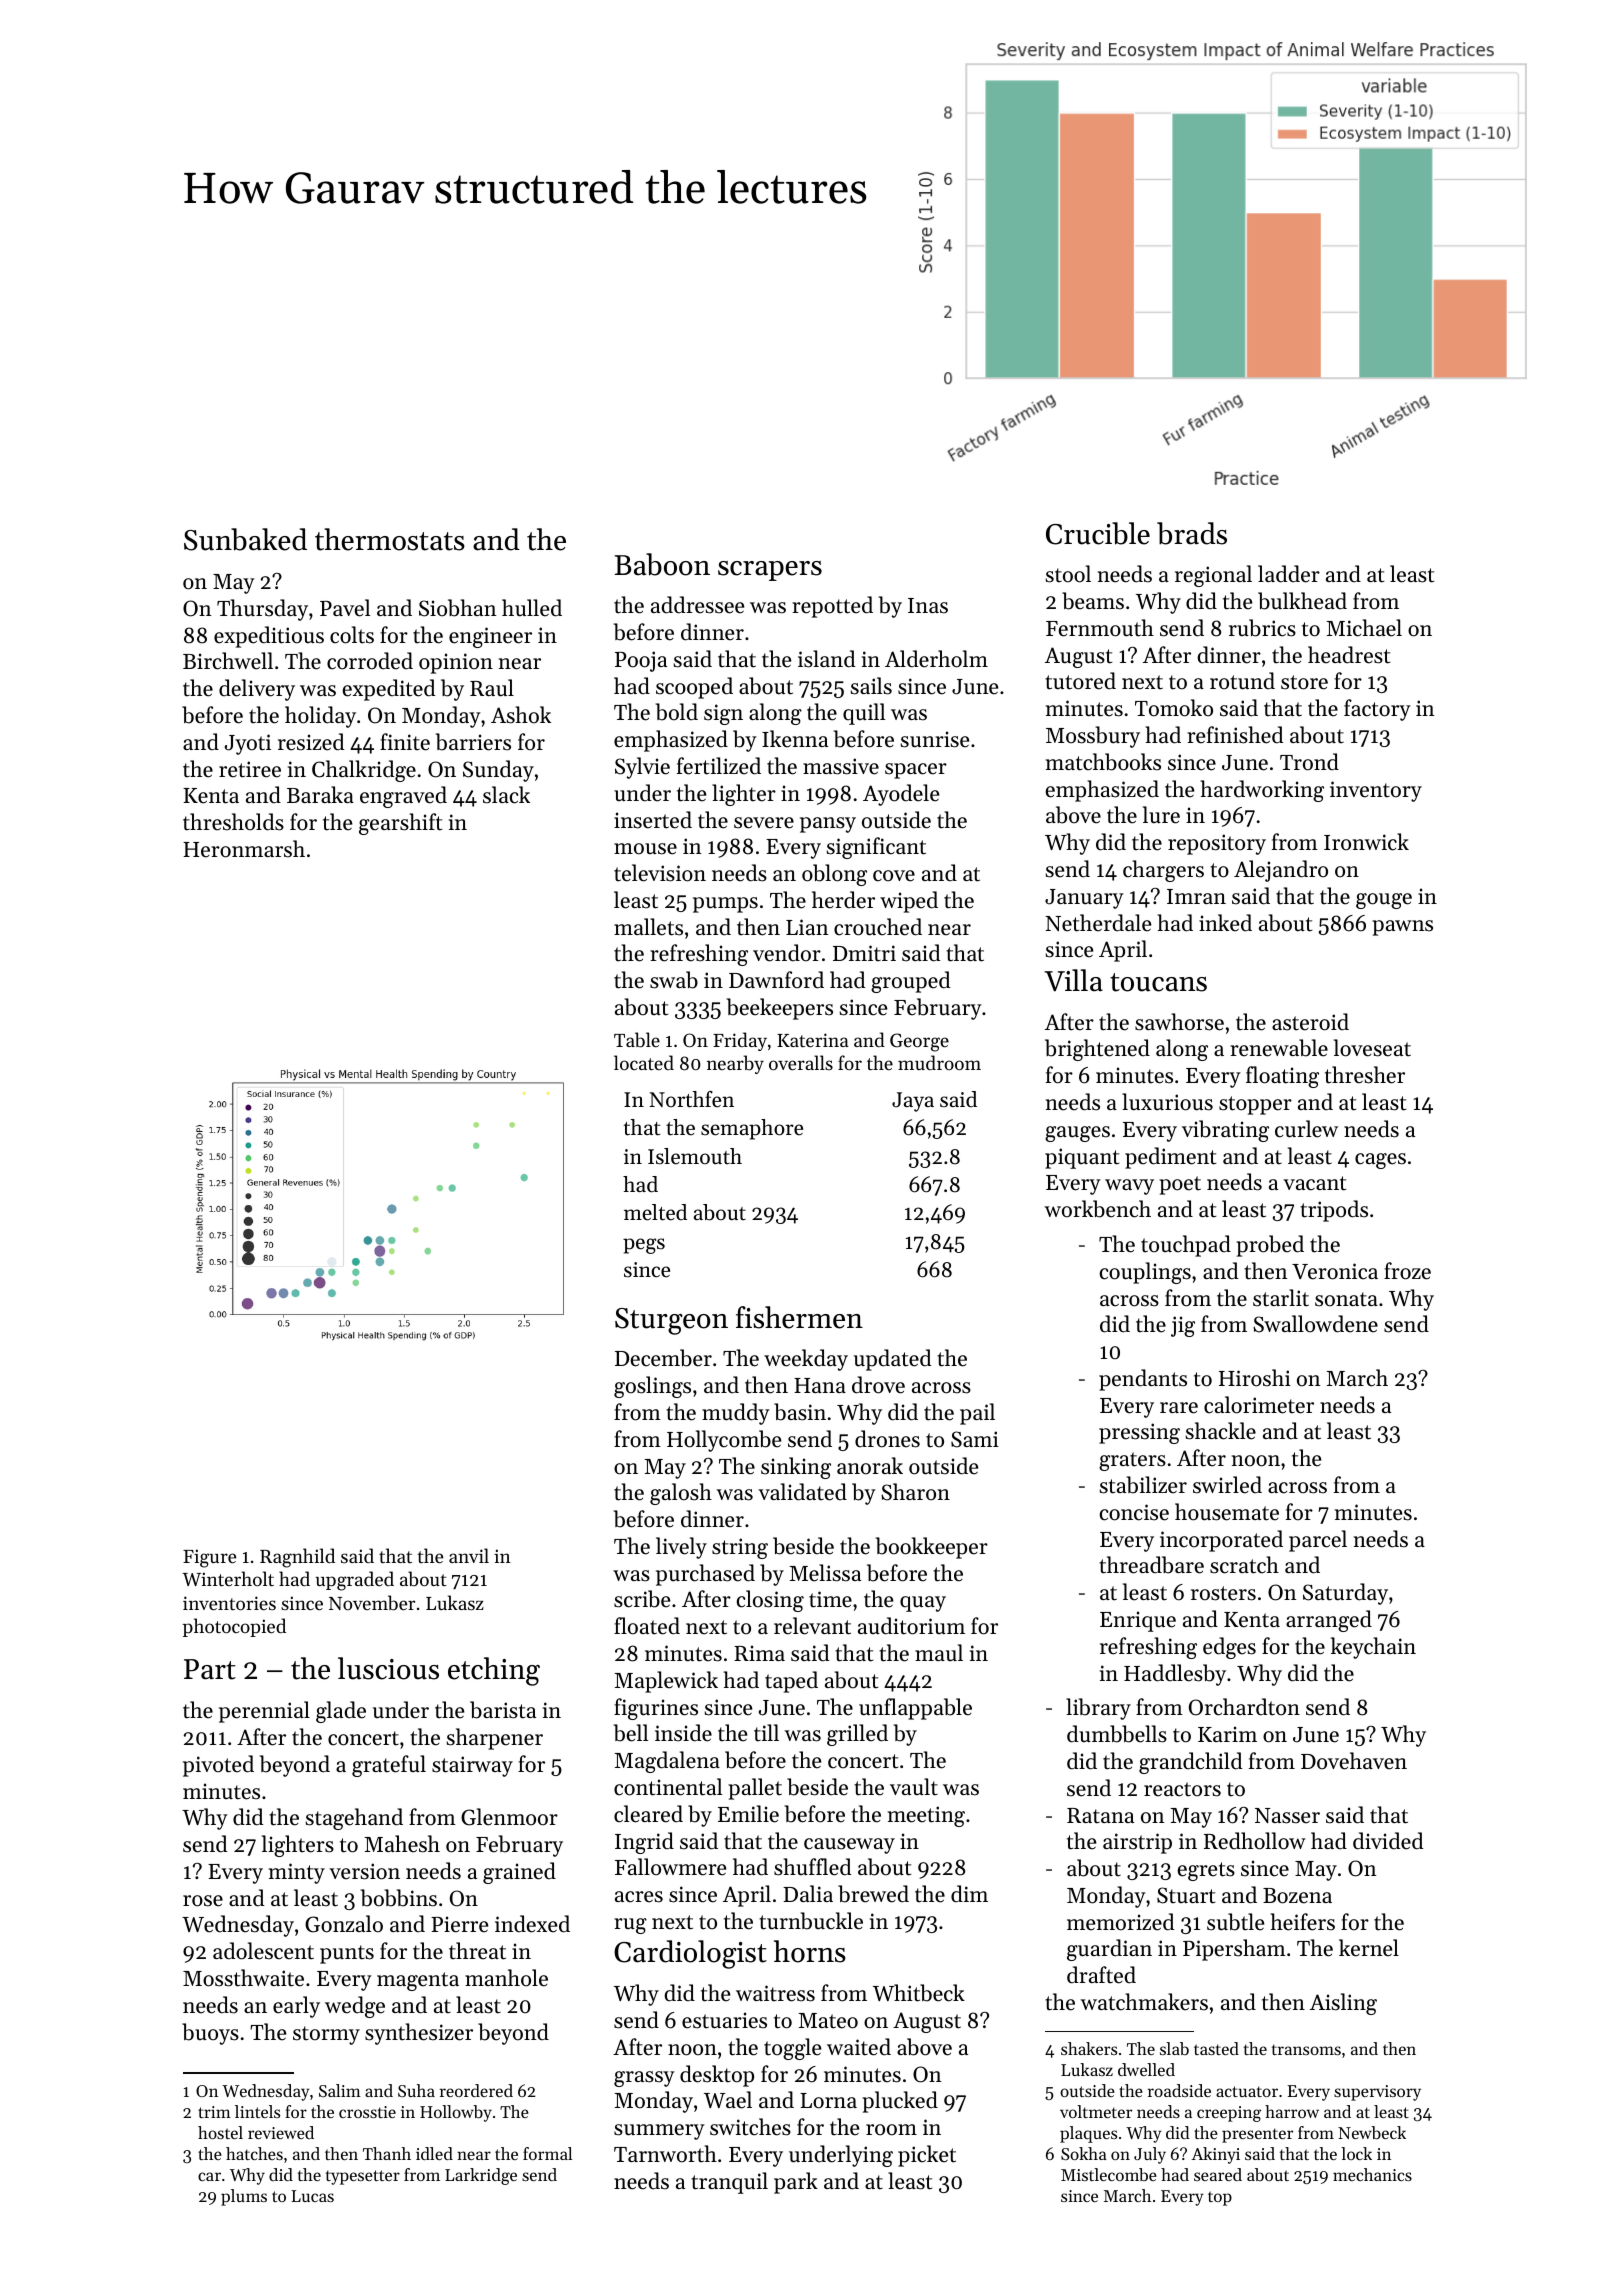 This page has height=2292, width=1620. Describe the element at coordinates (915, 1492) in the page. I see `Sharon` at that location.
